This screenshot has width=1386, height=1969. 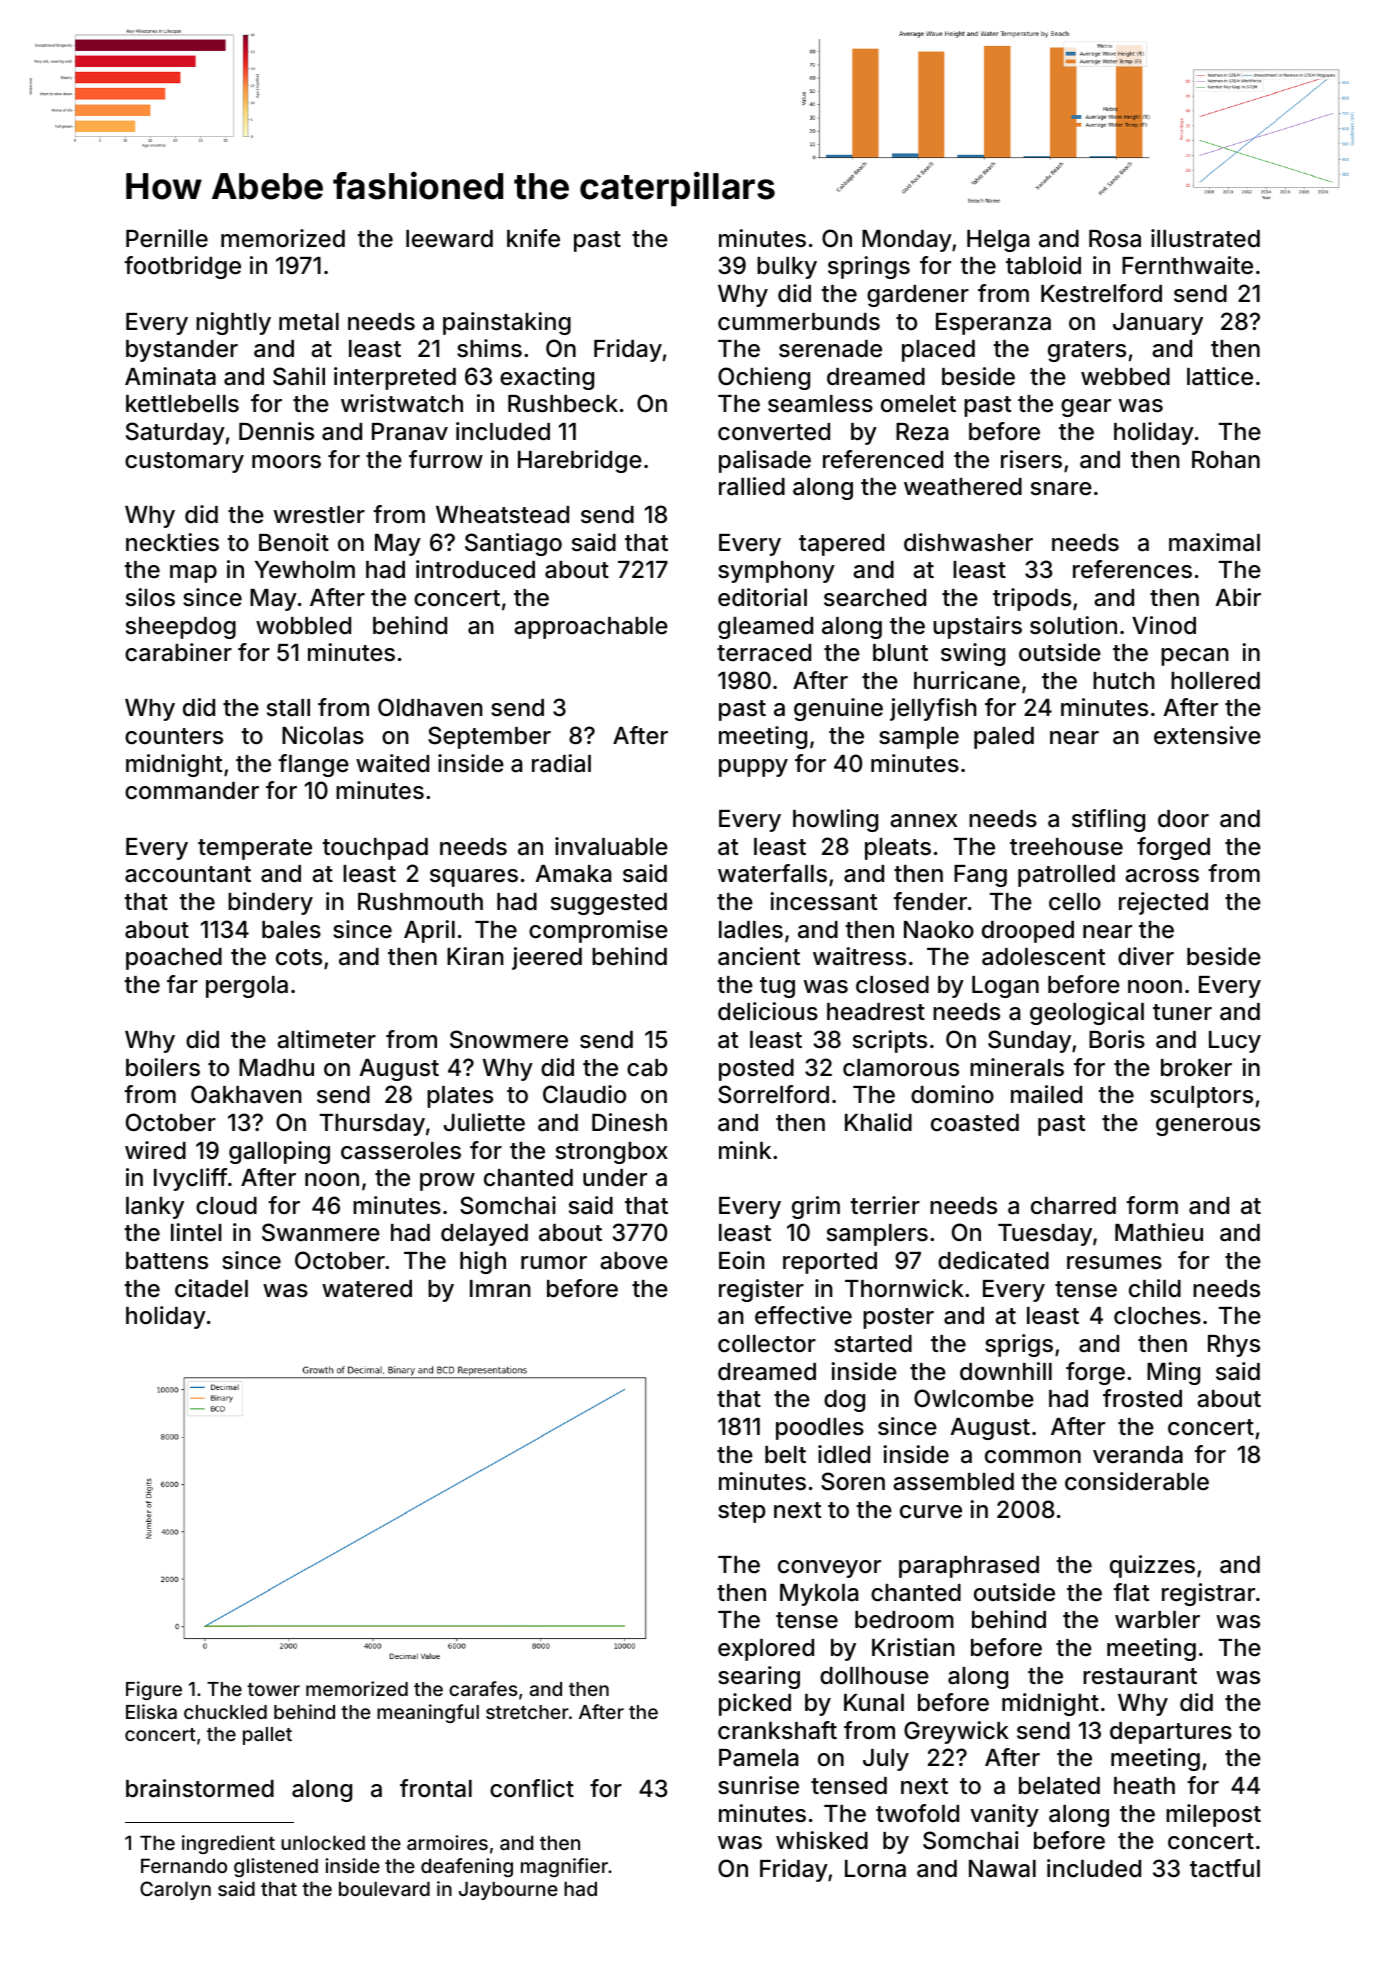 What do you see at coordinates (1201, 1097) in the screenshot?
I see `sculptors` at bounding box center [1201, 1097].
